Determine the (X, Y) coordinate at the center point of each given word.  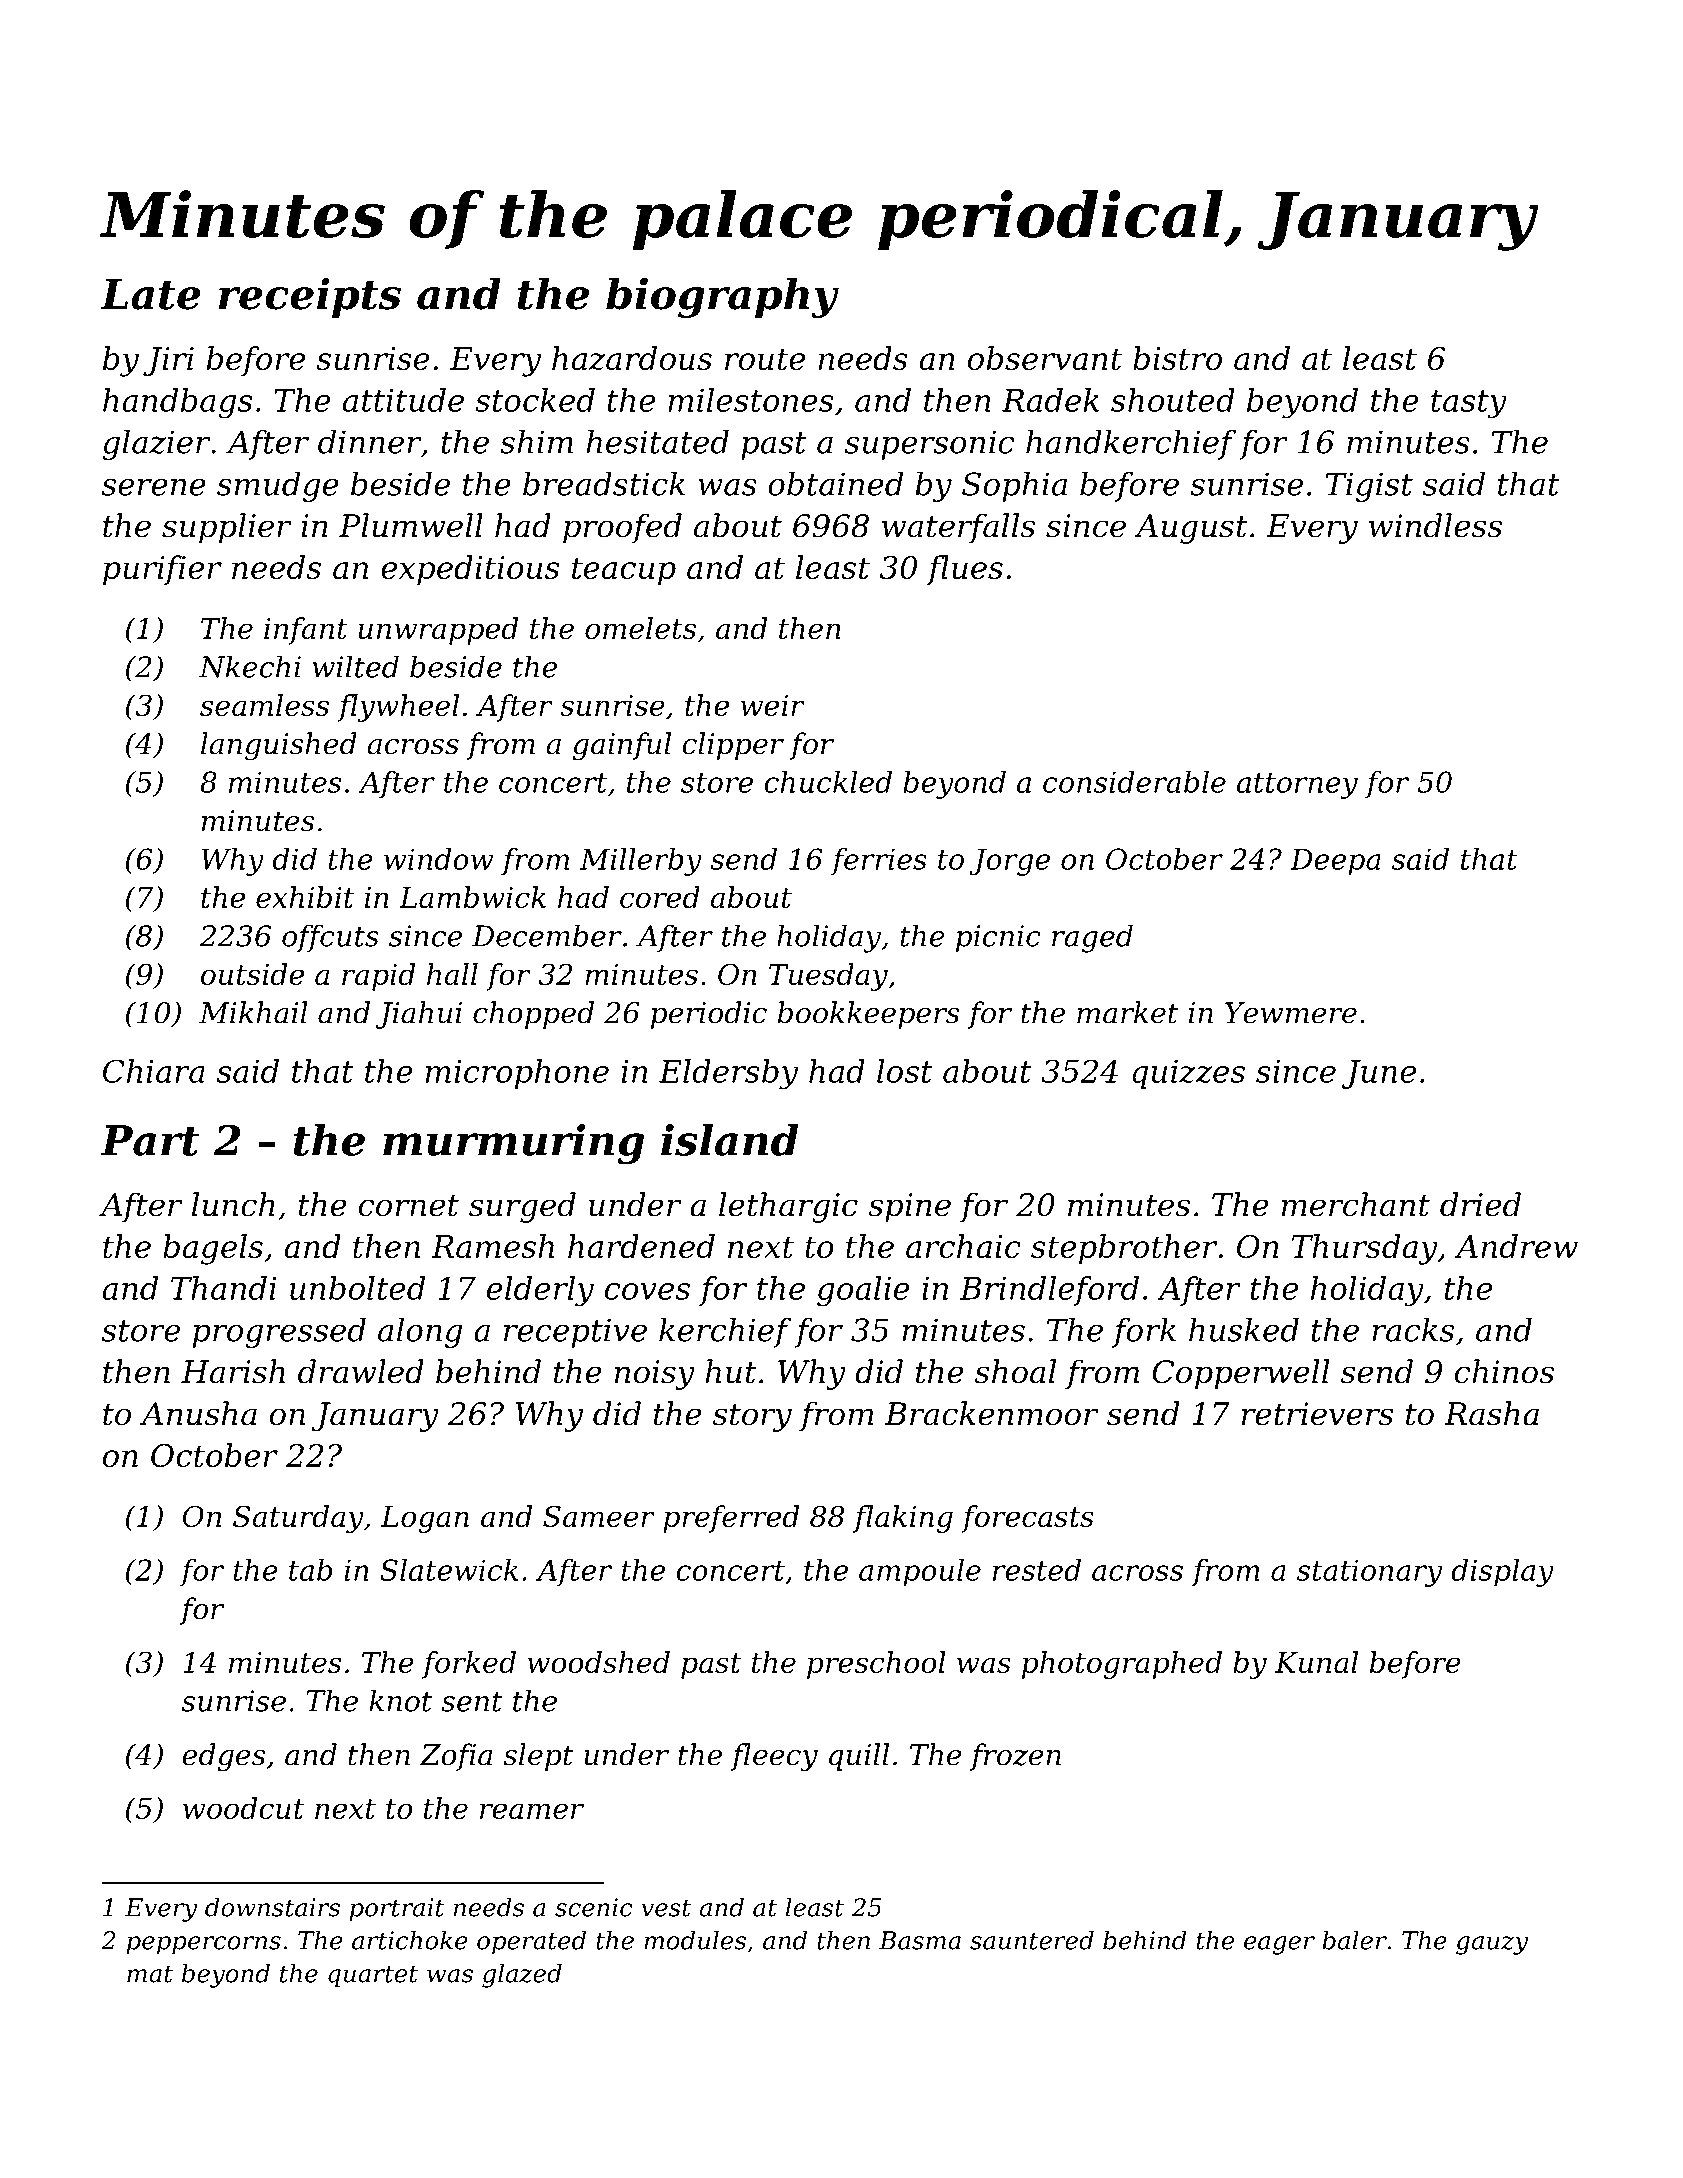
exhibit (305, 897)
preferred (731, 1519)
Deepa (1335, 862)
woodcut (243, 1808)
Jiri (168, 361)
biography (722, 297)
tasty (1469, 404)
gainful (622, 746)
